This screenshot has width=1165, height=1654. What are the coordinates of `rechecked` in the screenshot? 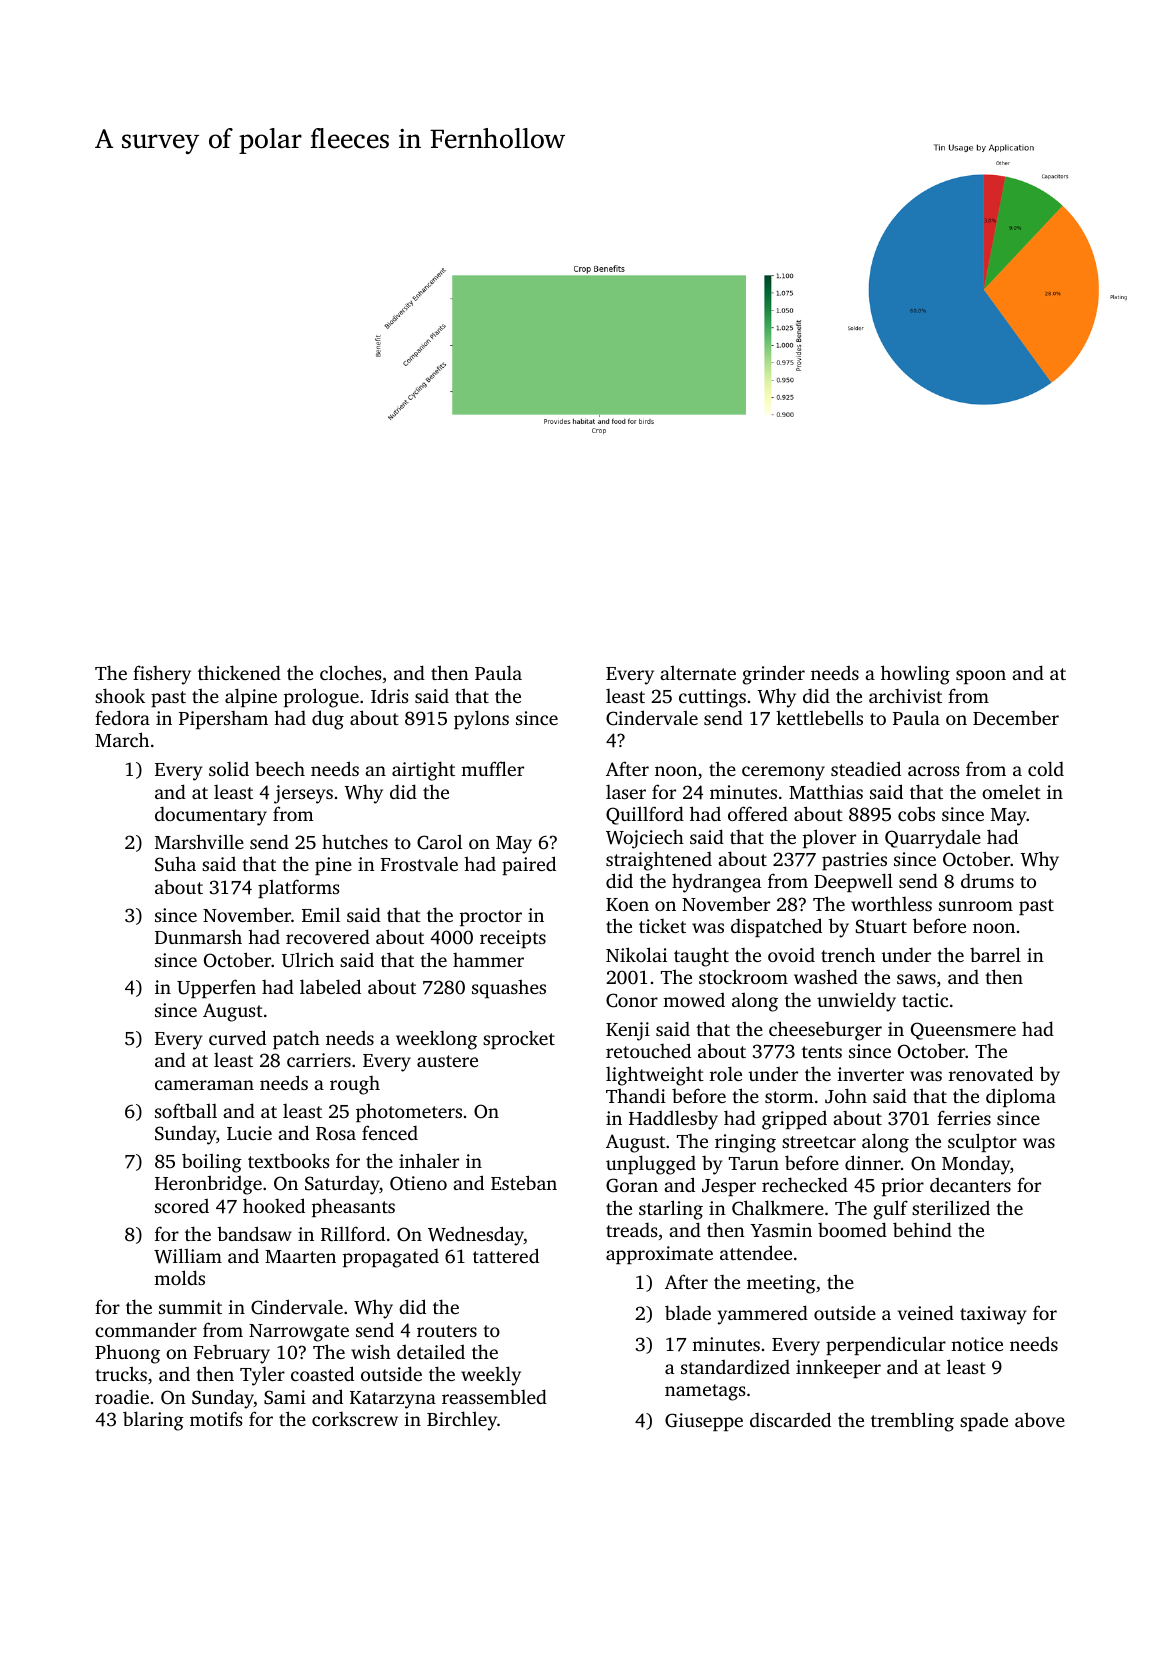 It's located at (805, 1184).
